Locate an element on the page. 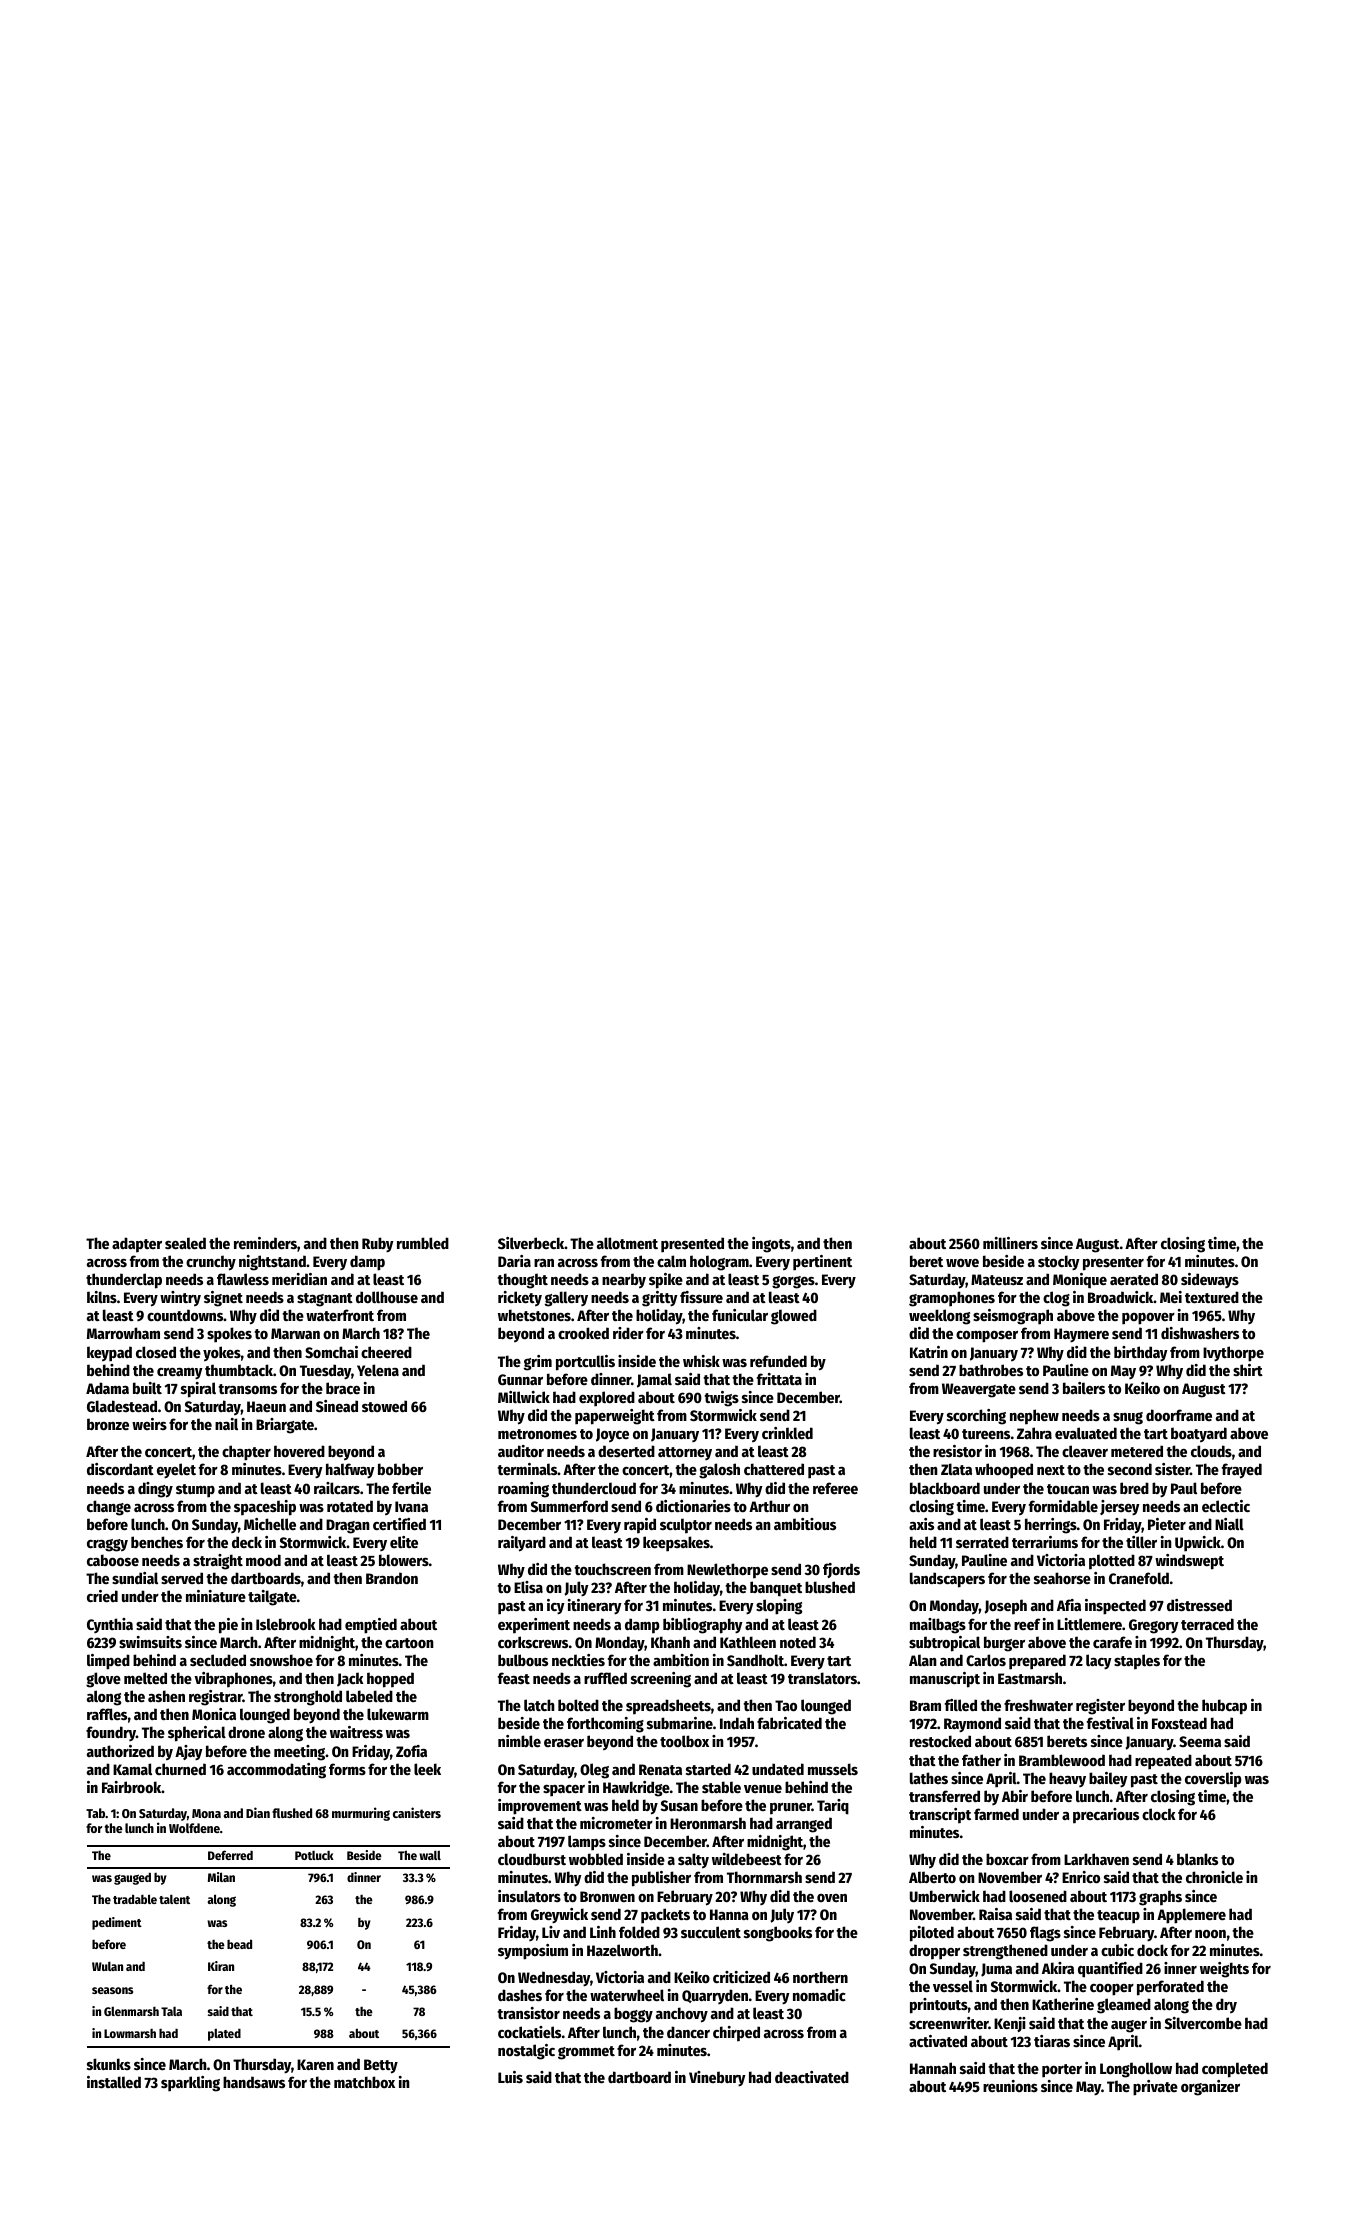 This document has width=1359, height=2238. railyard is located at coordinates (522, 1544).
